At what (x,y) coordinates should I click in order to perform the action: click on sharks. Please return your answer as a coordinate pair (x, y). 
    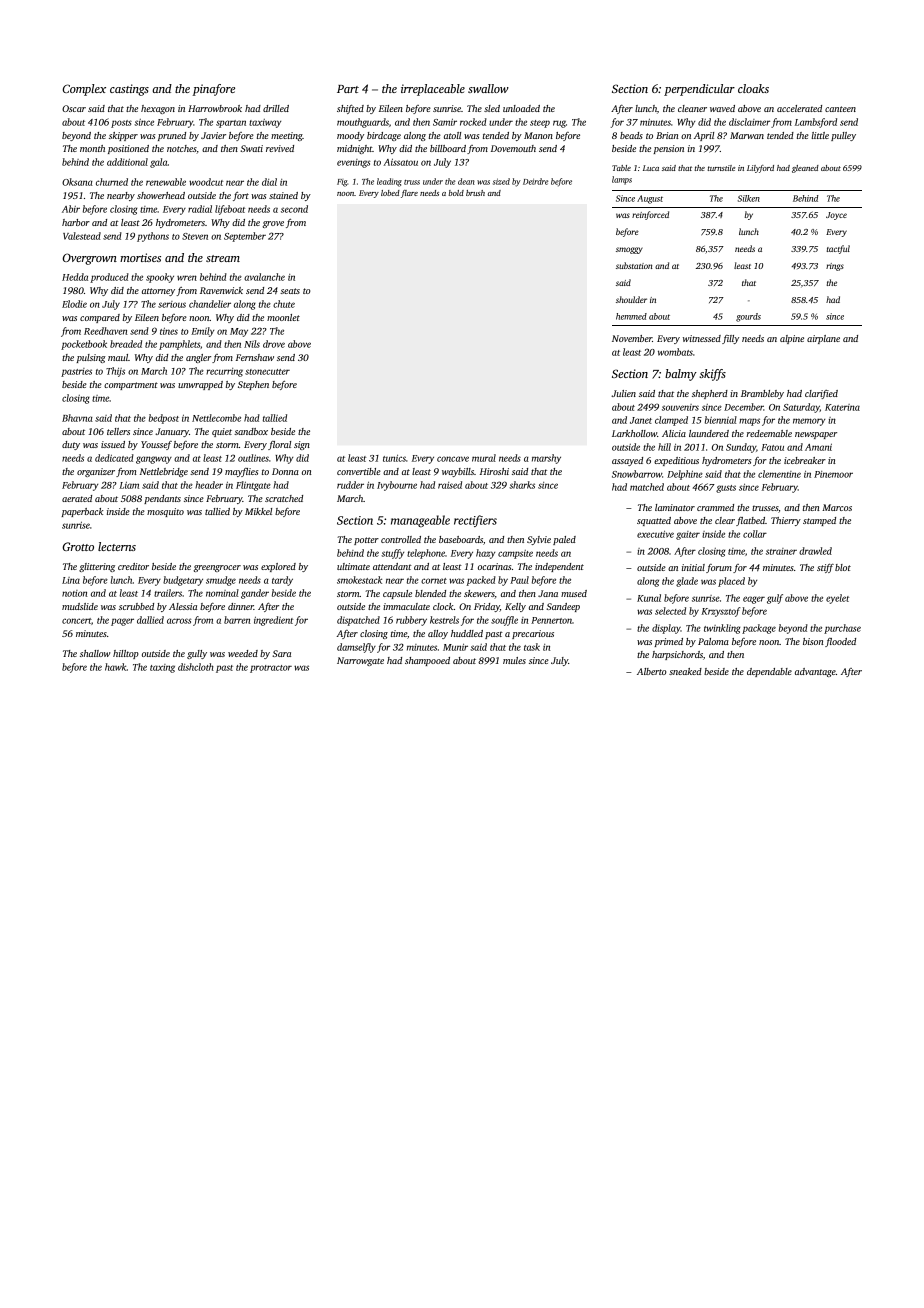
    Looking at the image, I should click on (522, 485).
